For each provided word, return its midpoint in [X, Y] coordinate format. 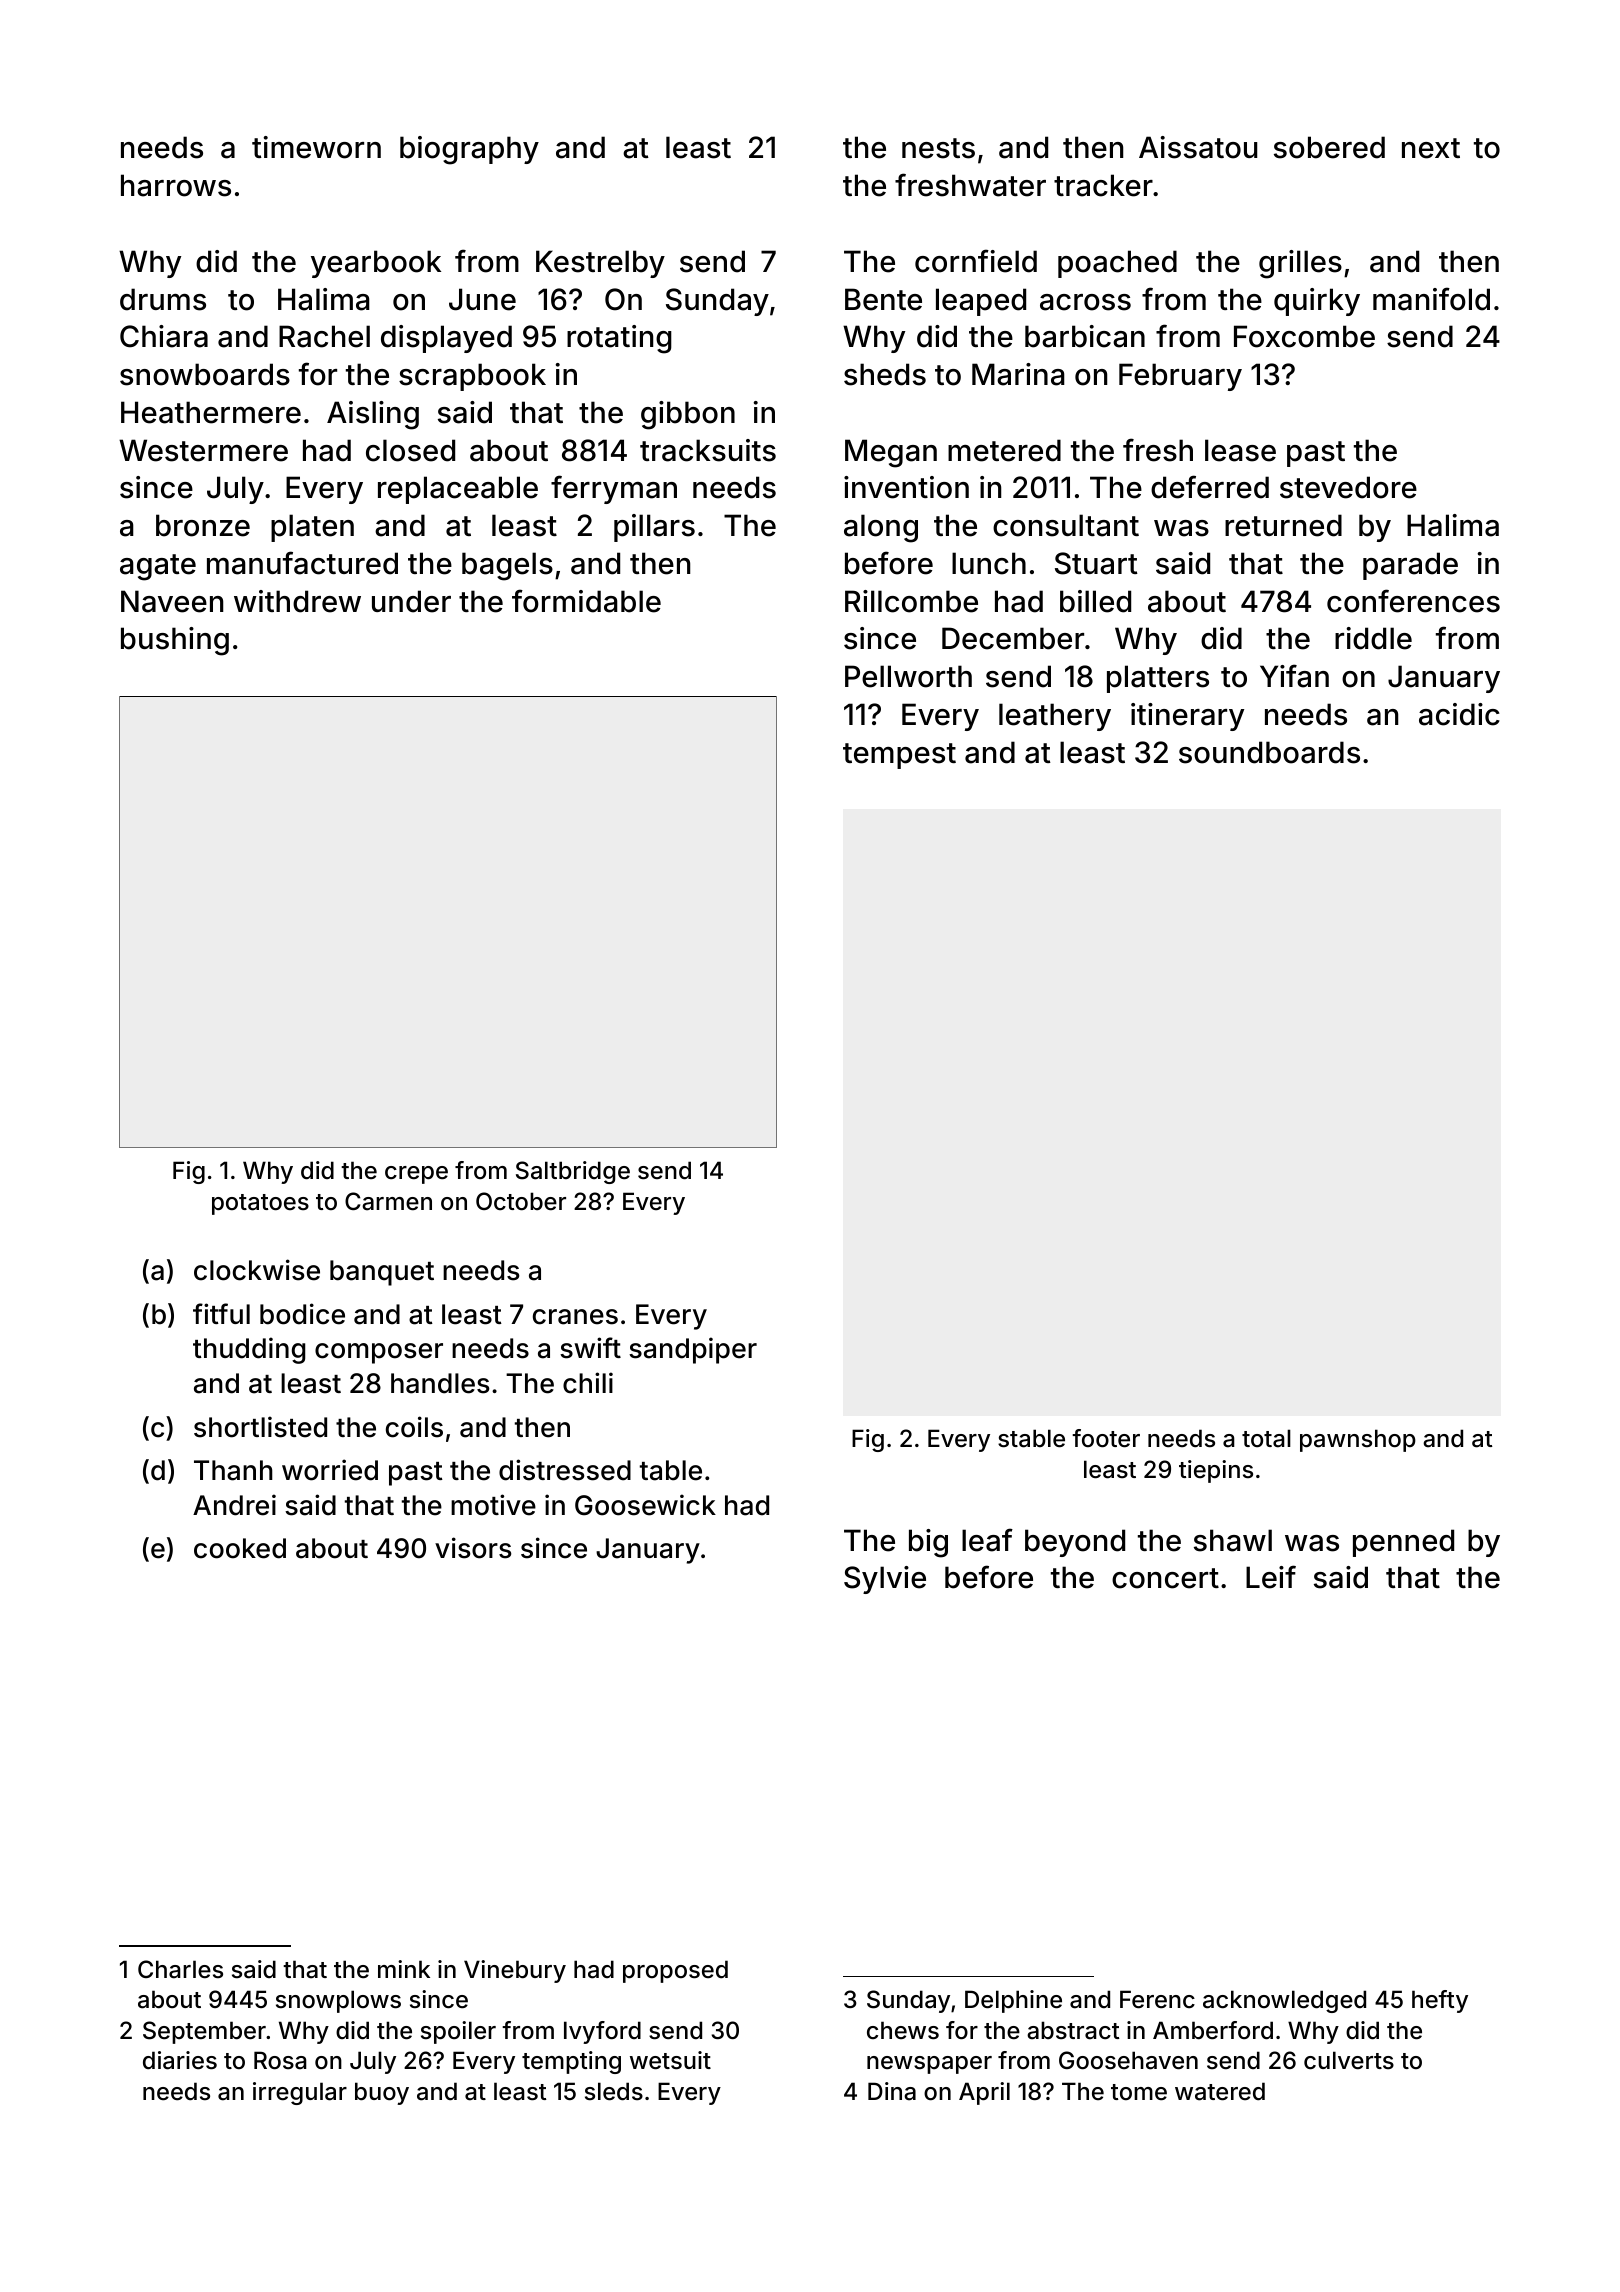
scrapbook [472, 377]
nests [938, 148]
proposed [675, 1971]
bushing [175, 641]
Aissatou [1198, 147]
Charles [180, 1969]
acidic [1459, 714]
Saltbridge [573, 1172]
